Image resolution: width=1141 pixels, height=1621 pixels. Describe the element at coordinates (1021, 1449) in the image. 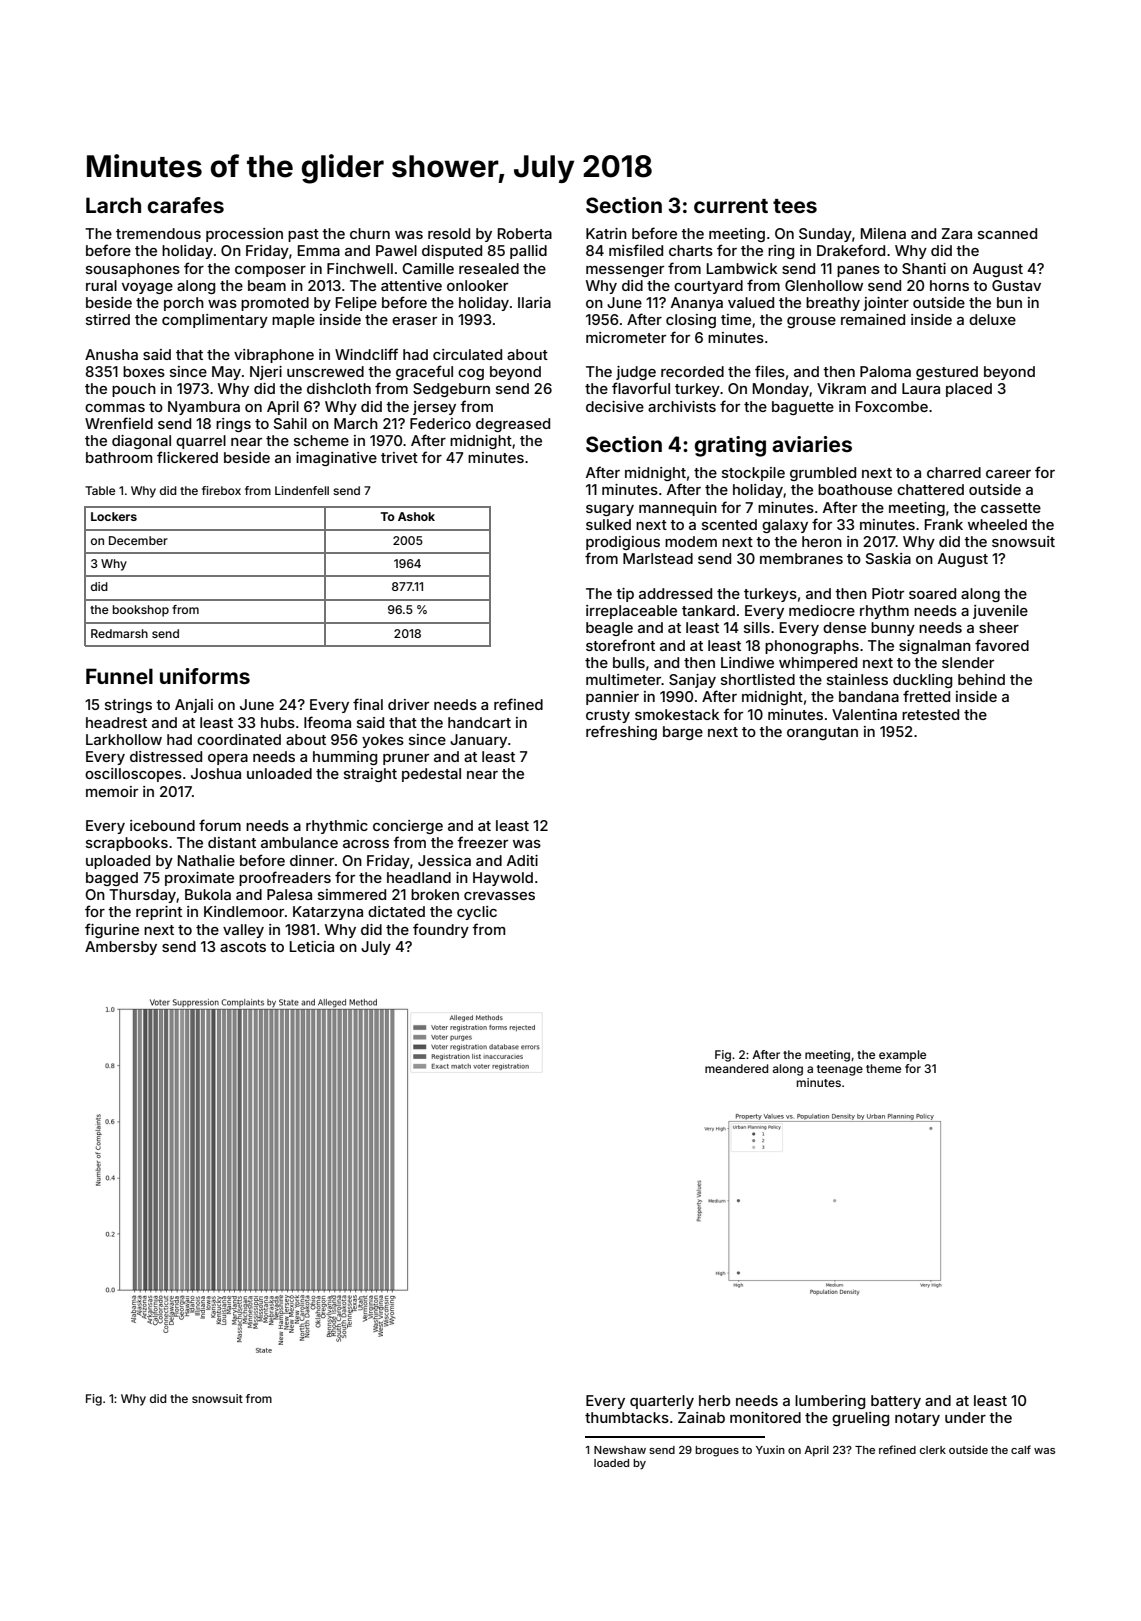

I see `calf` at that location.
